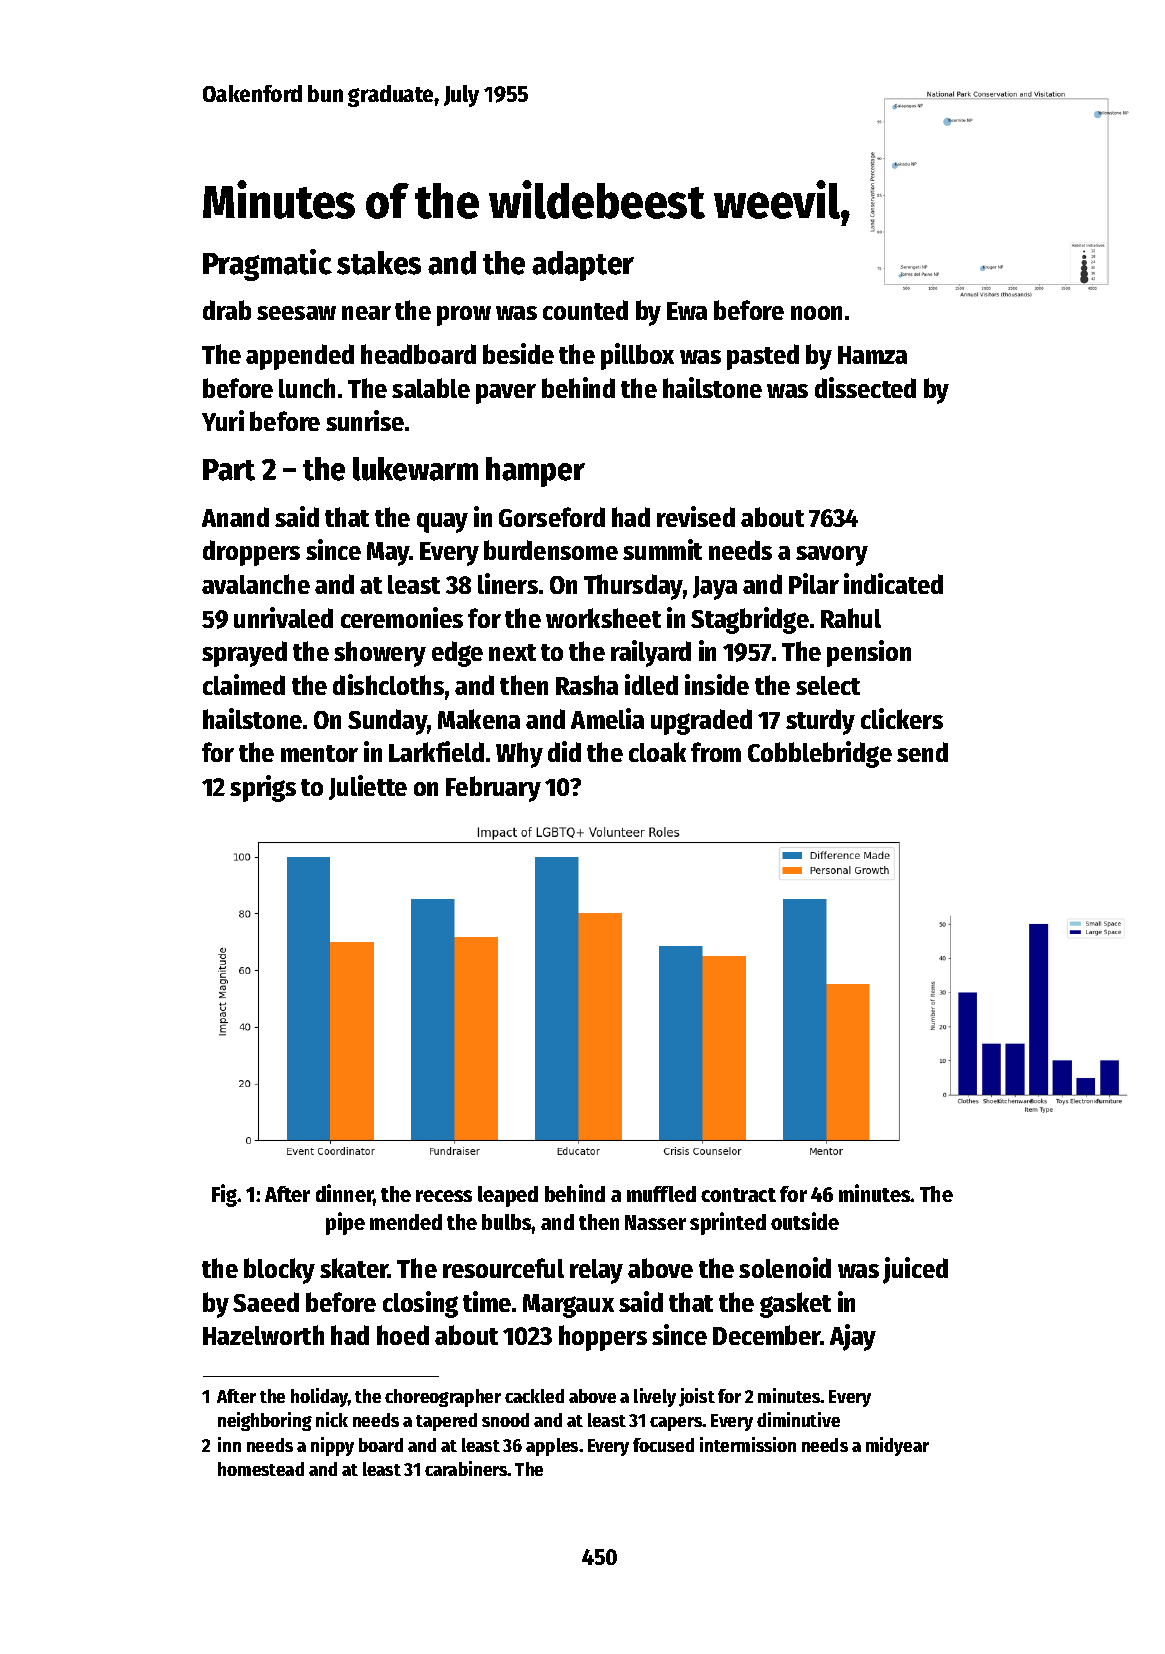 Image resolution: width=1165 pixels, height=1654 pixels. Describe the element at coordinates (763, 357) in the page. I see `pasted` at that location.
